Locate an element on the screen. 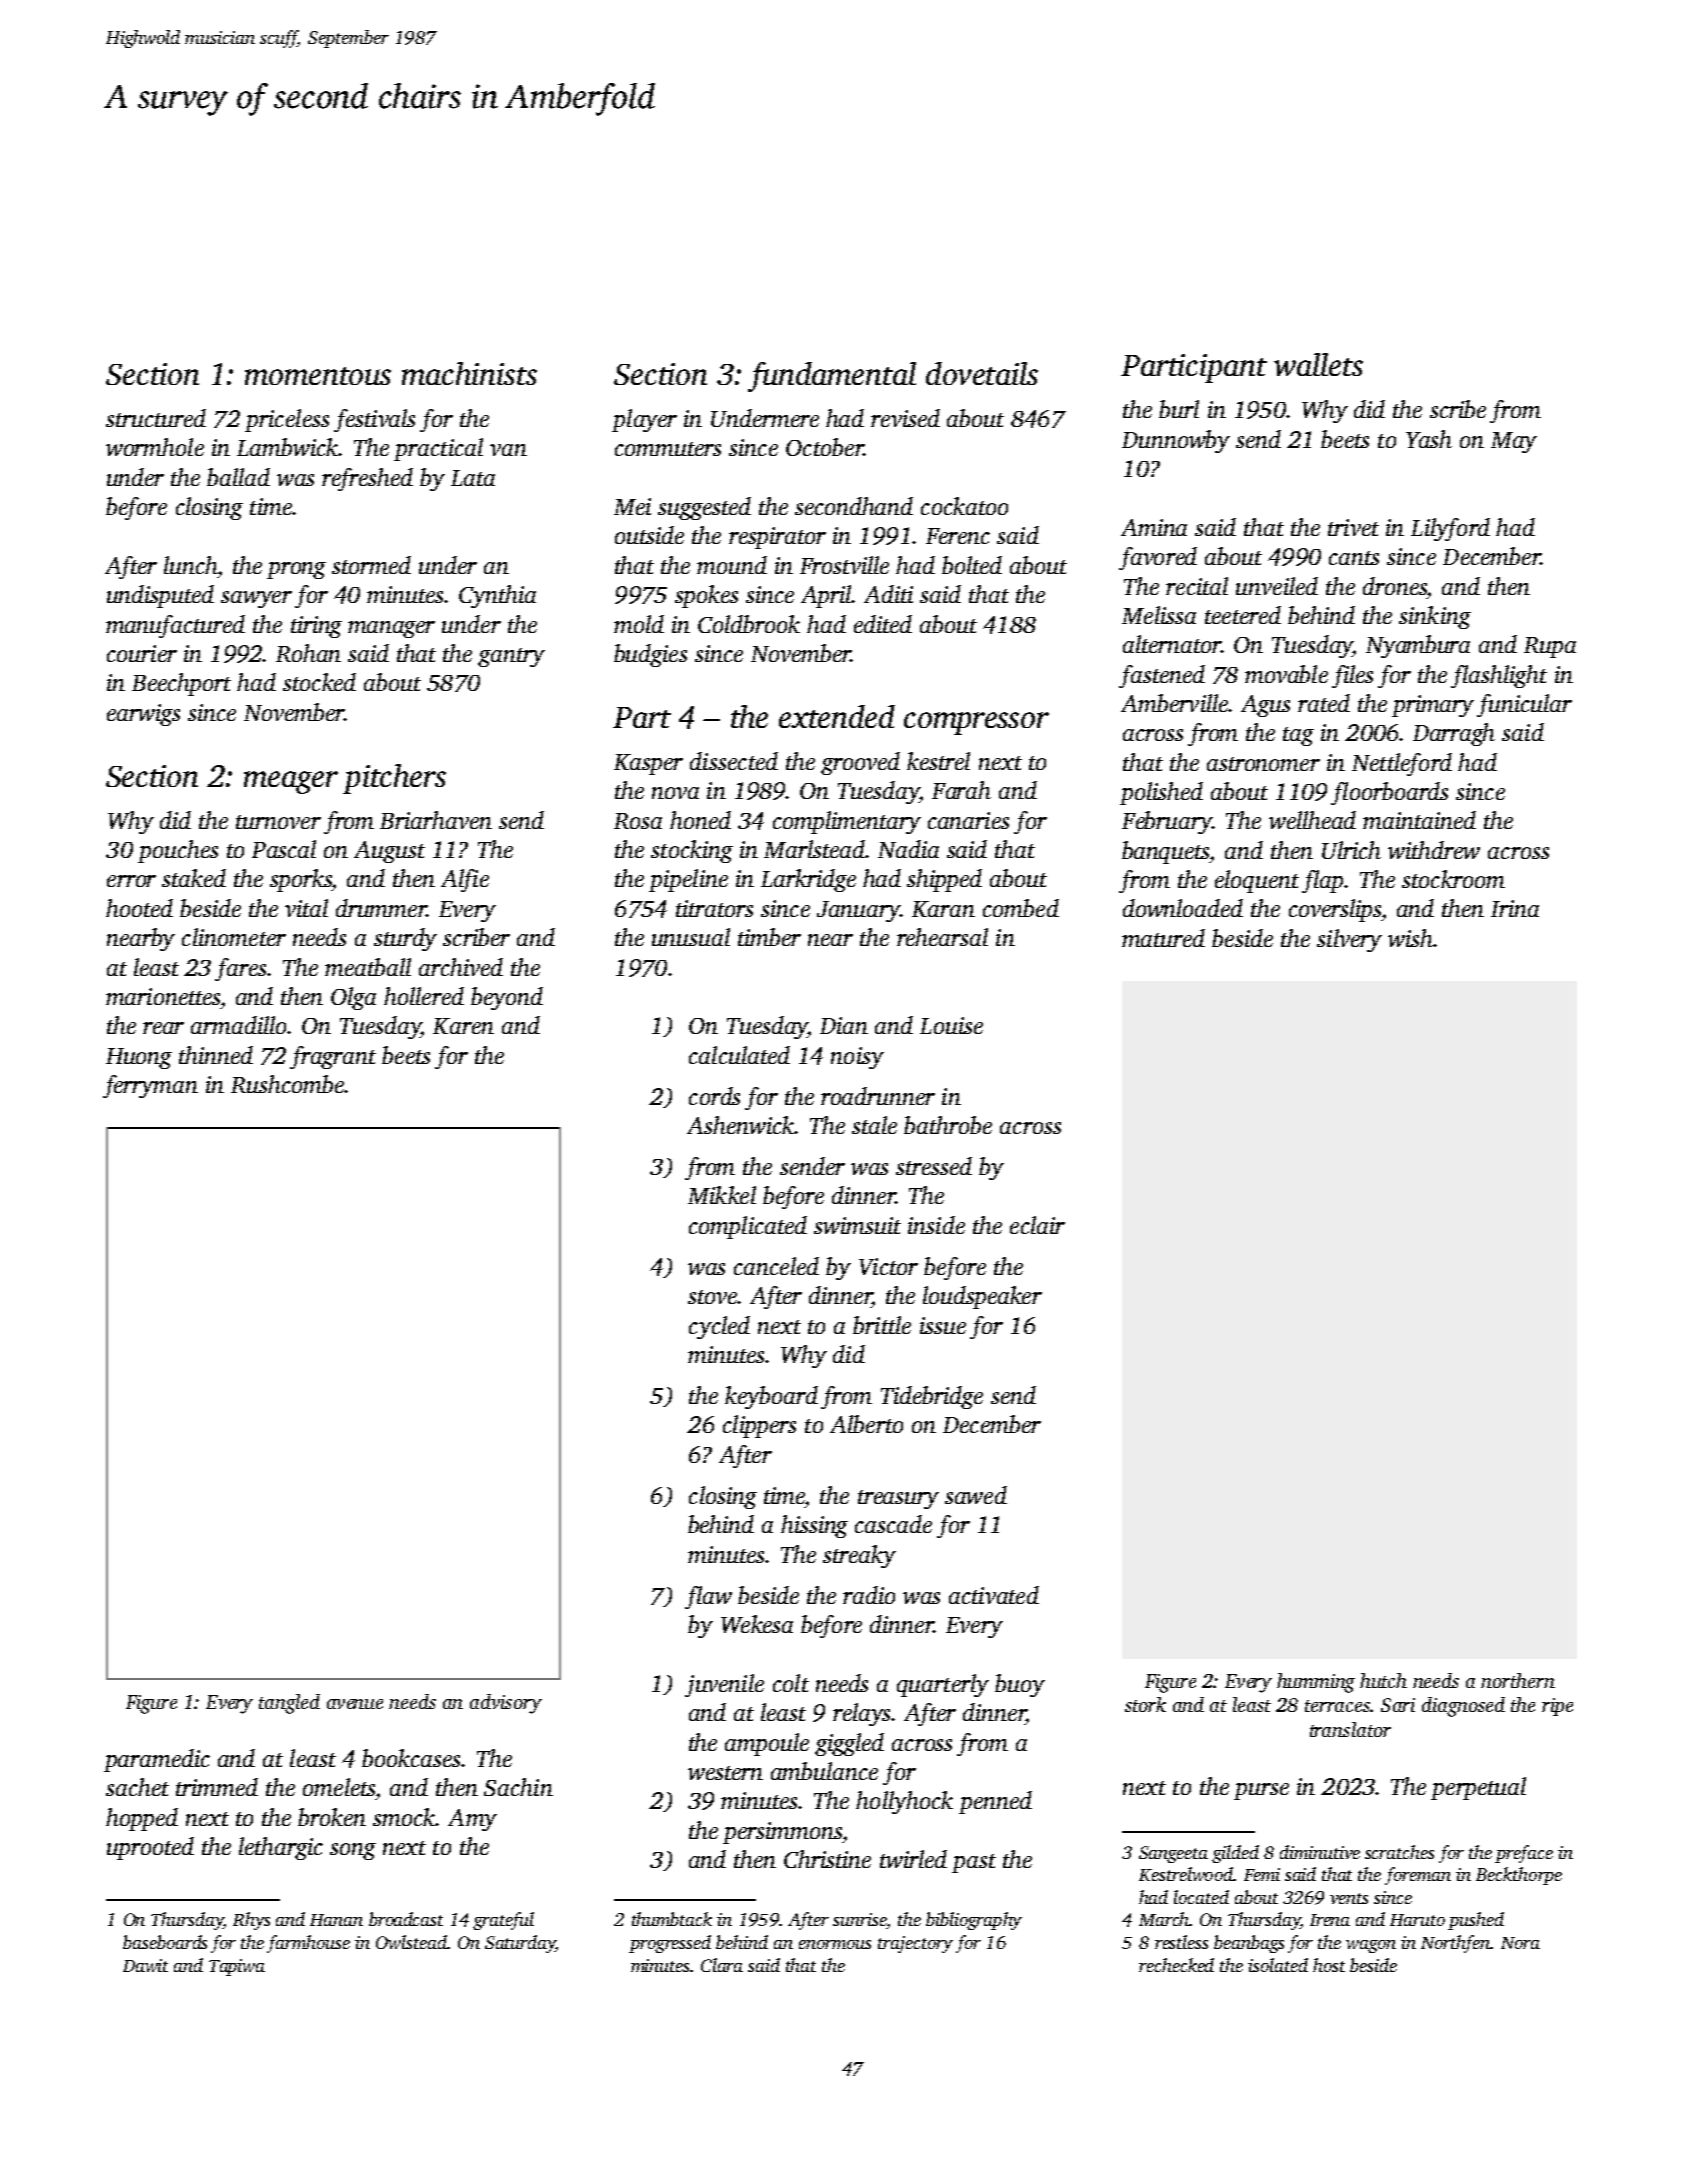 The width and height of the screenshot is (1683, 2178). silvery is located at coordinates (1349, 940).
